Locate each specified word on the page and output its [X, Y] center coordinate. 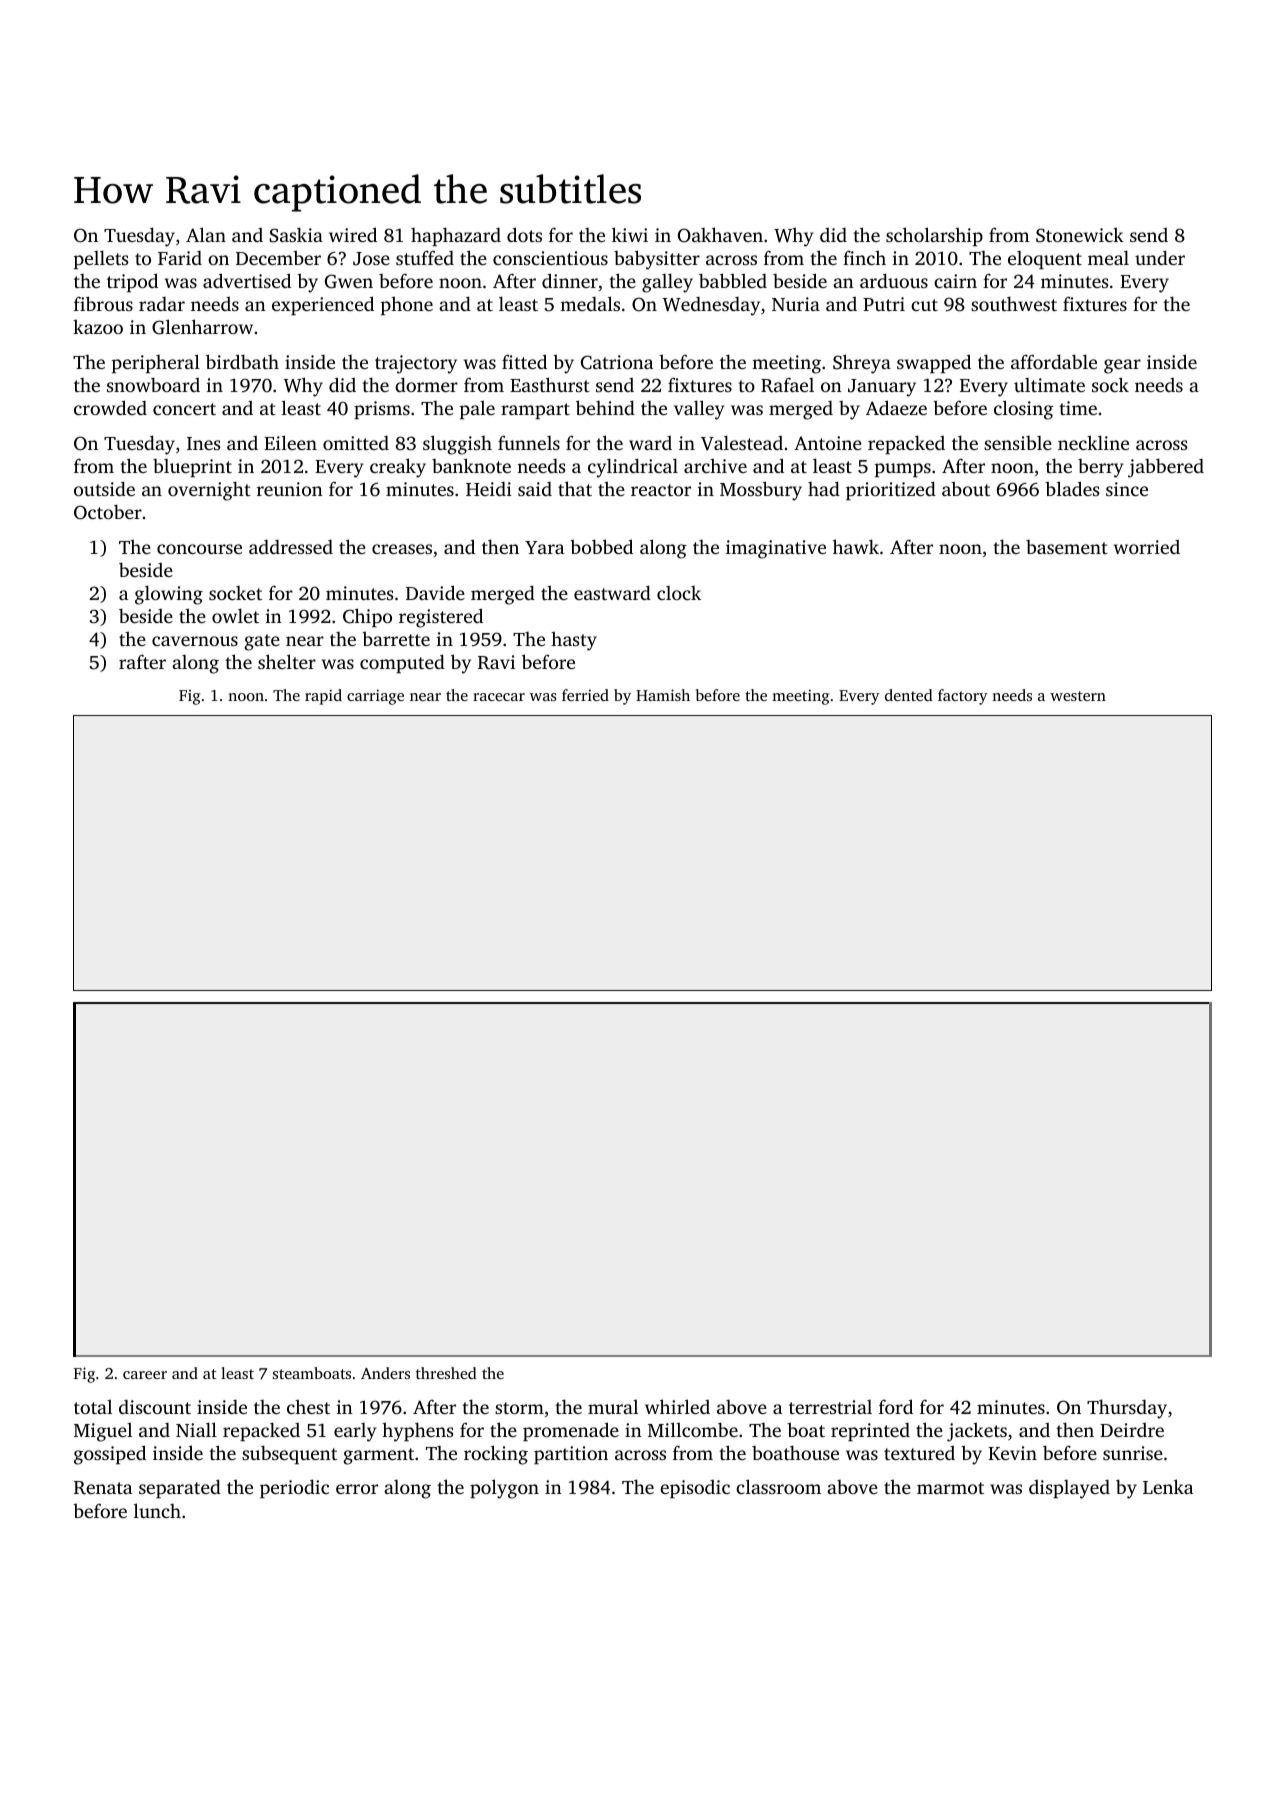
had [824, 488]
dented [909, 695]
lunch [157, 1510]
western [1078, 696]
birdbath [242, 361]
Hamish [663, 695]
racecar [499, 697]
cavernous [195, 641]
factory [963, 697]
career [145, 1375]
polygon [504, 1489]
